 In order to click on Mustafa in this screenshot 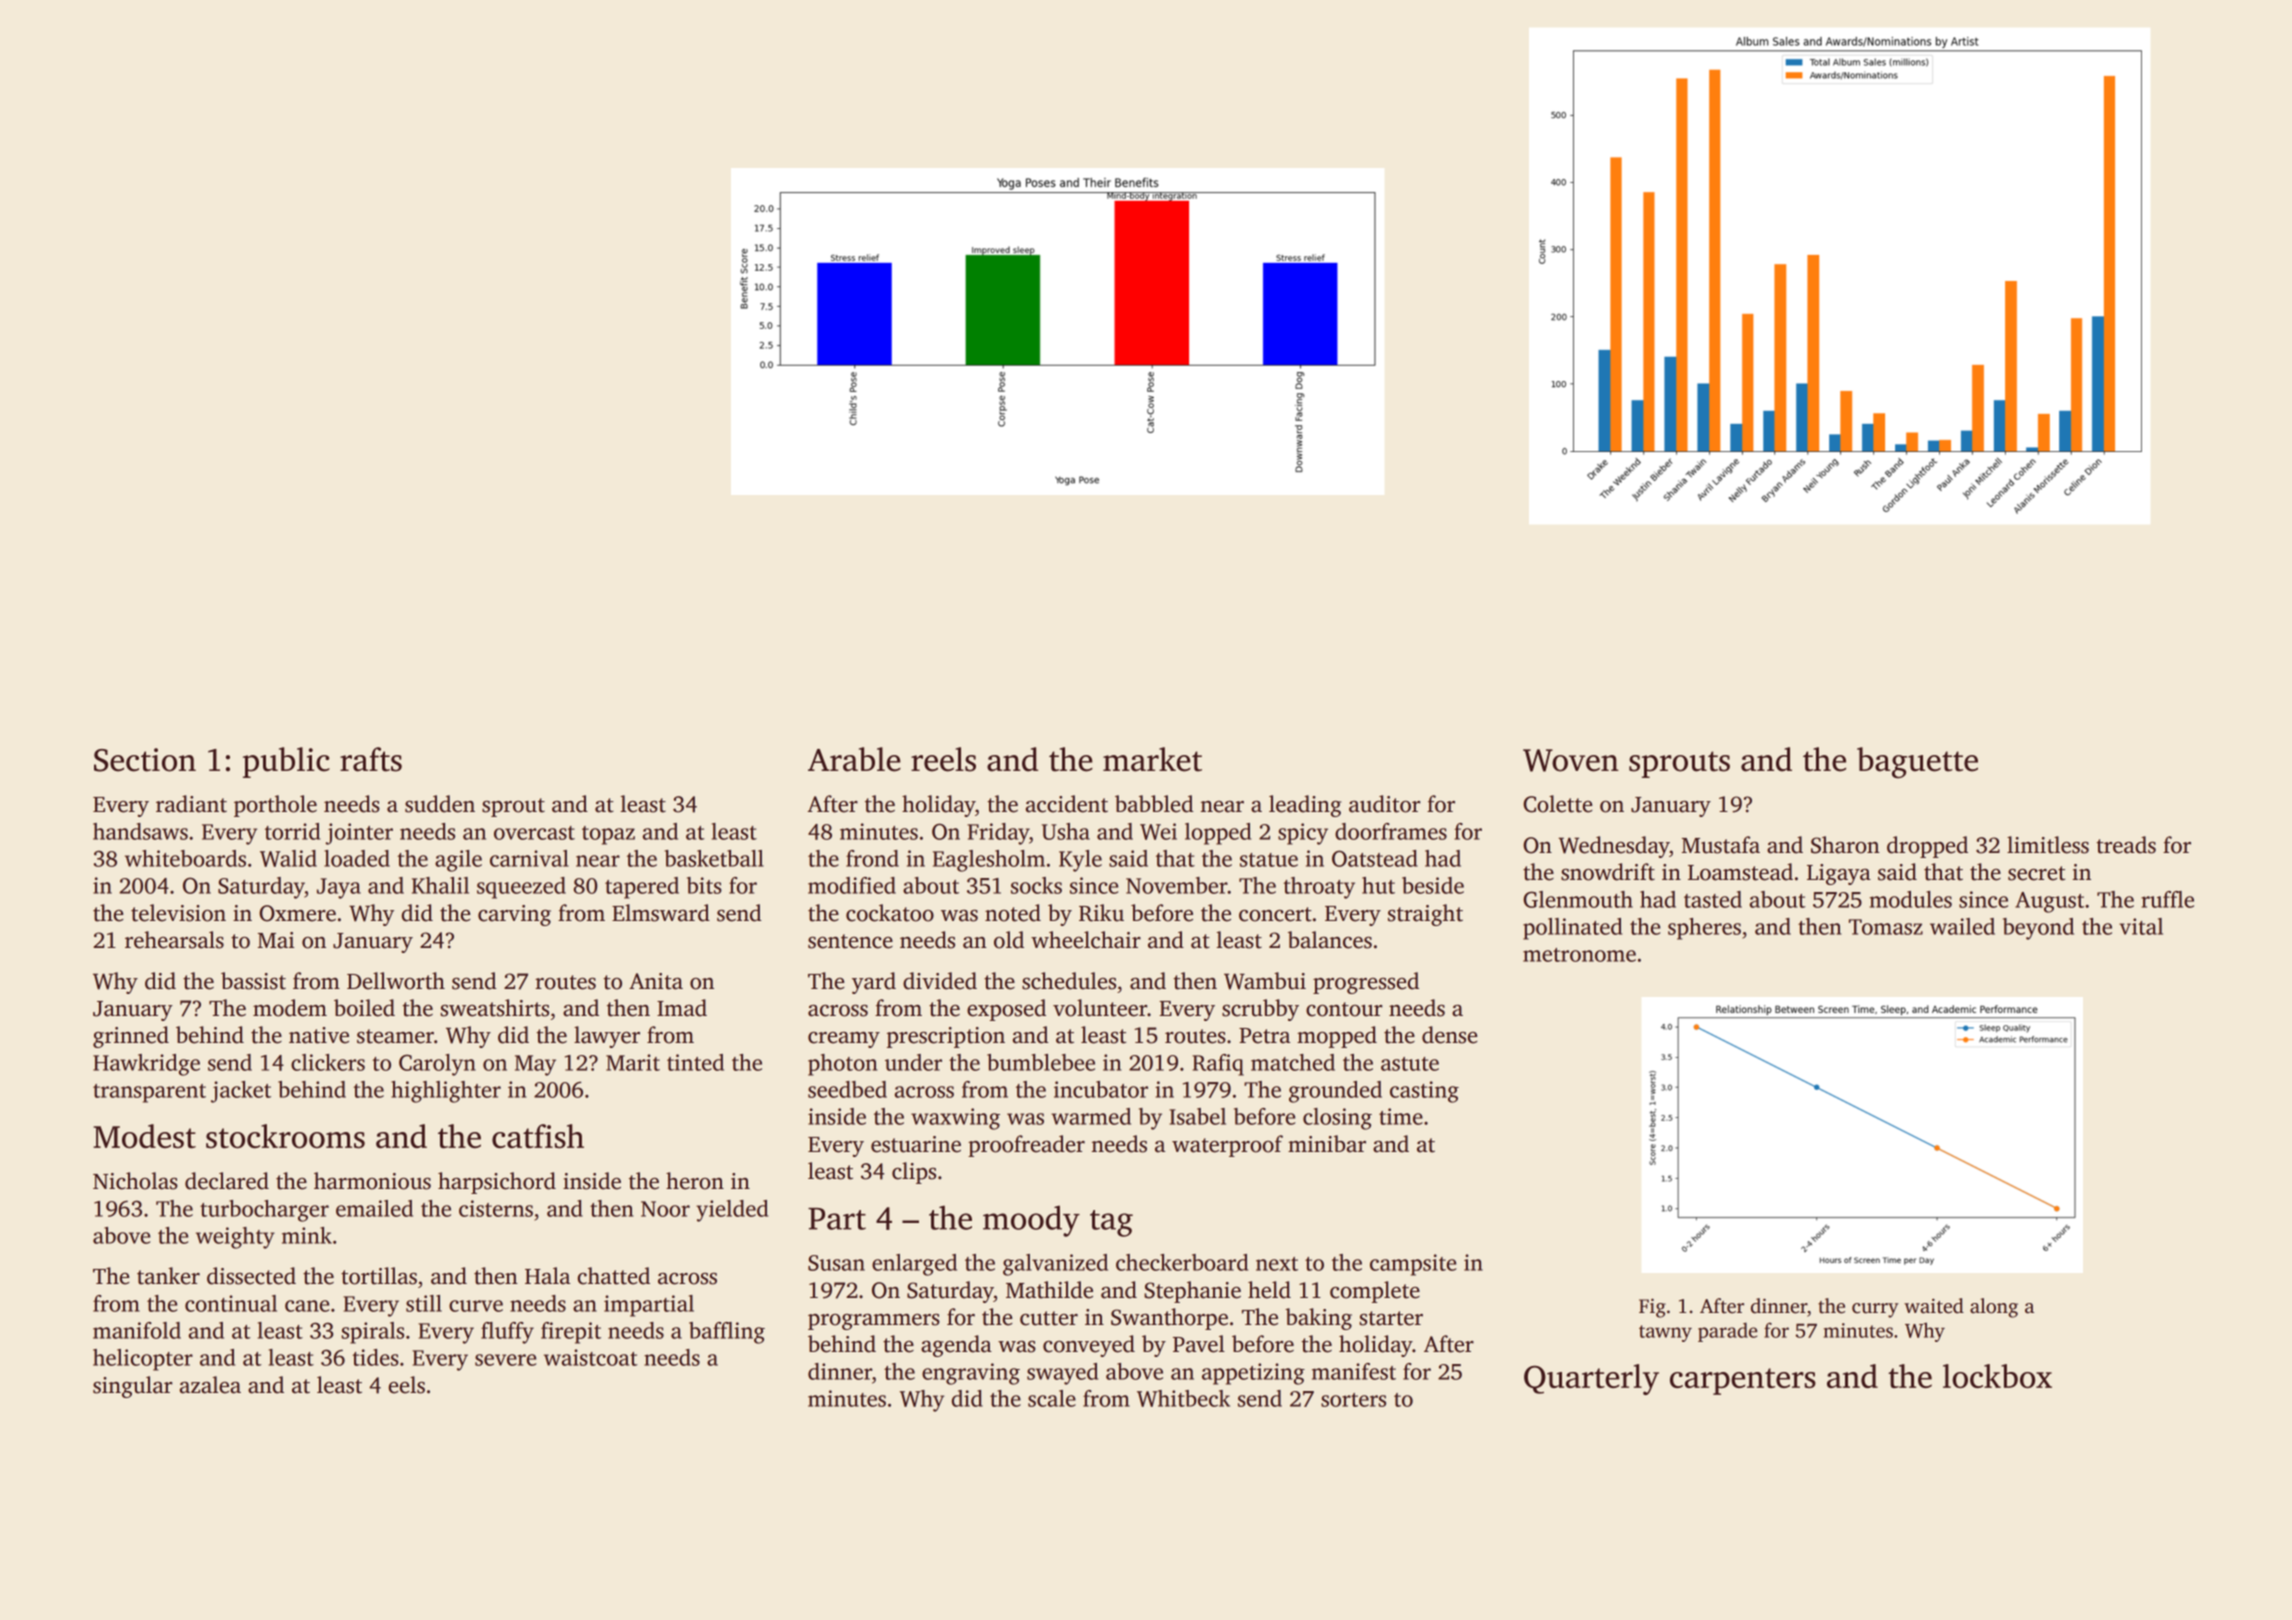, I will do `click(1721, 845)`.
